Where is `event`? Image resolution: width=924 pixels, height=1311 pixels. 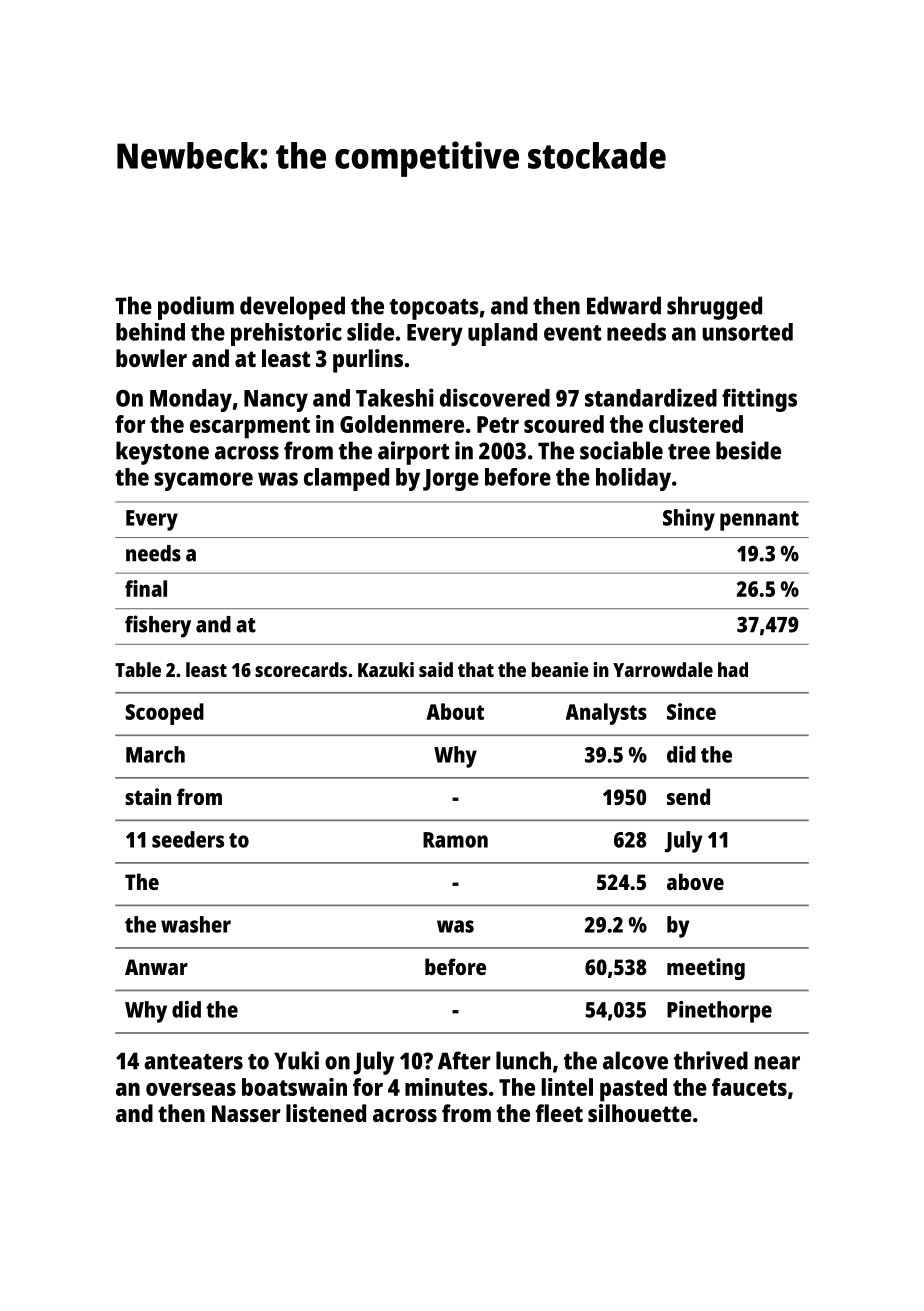 event is located at coordinates (572, 333).
